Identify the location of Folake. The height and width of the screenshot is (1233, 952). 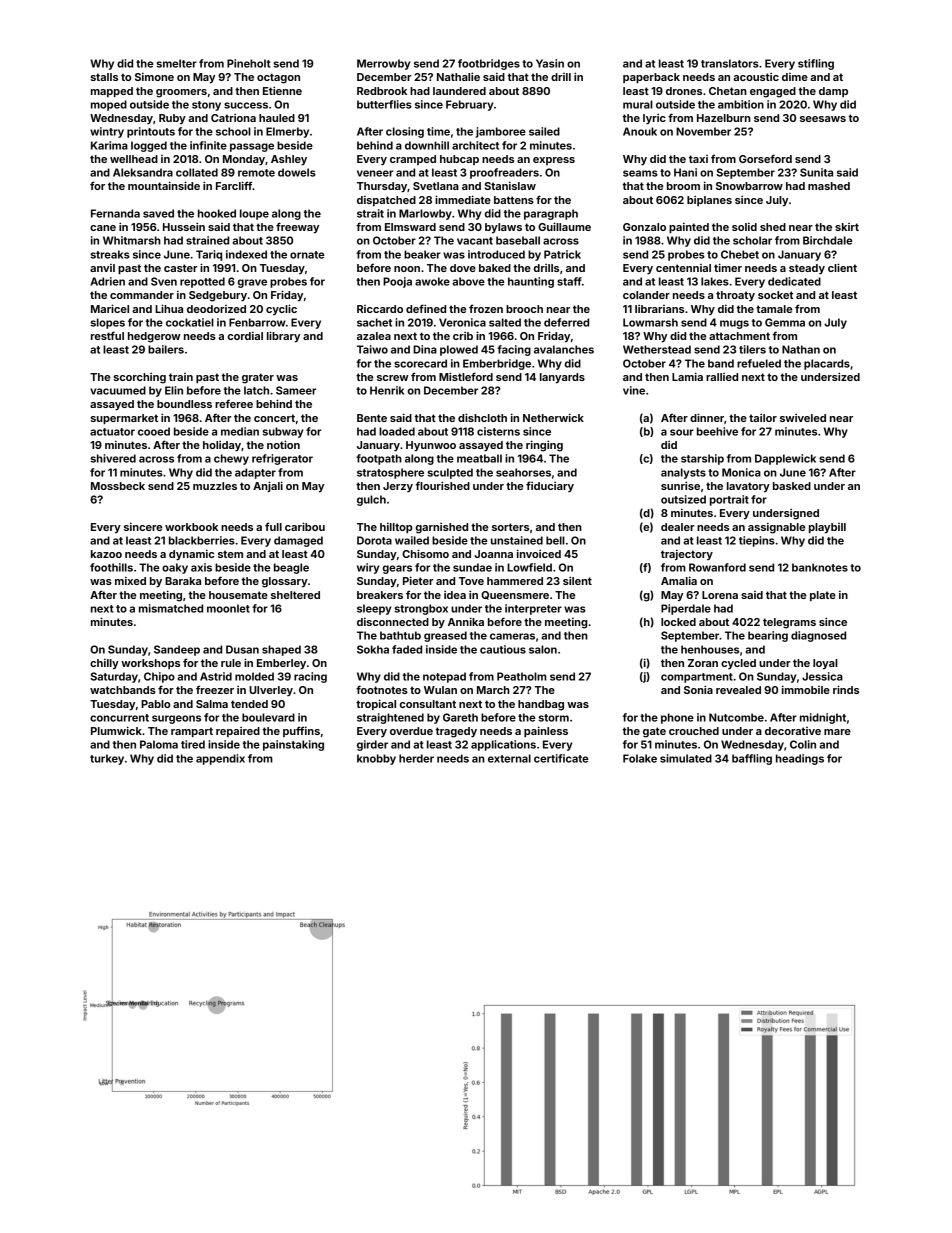
(640, 758).
